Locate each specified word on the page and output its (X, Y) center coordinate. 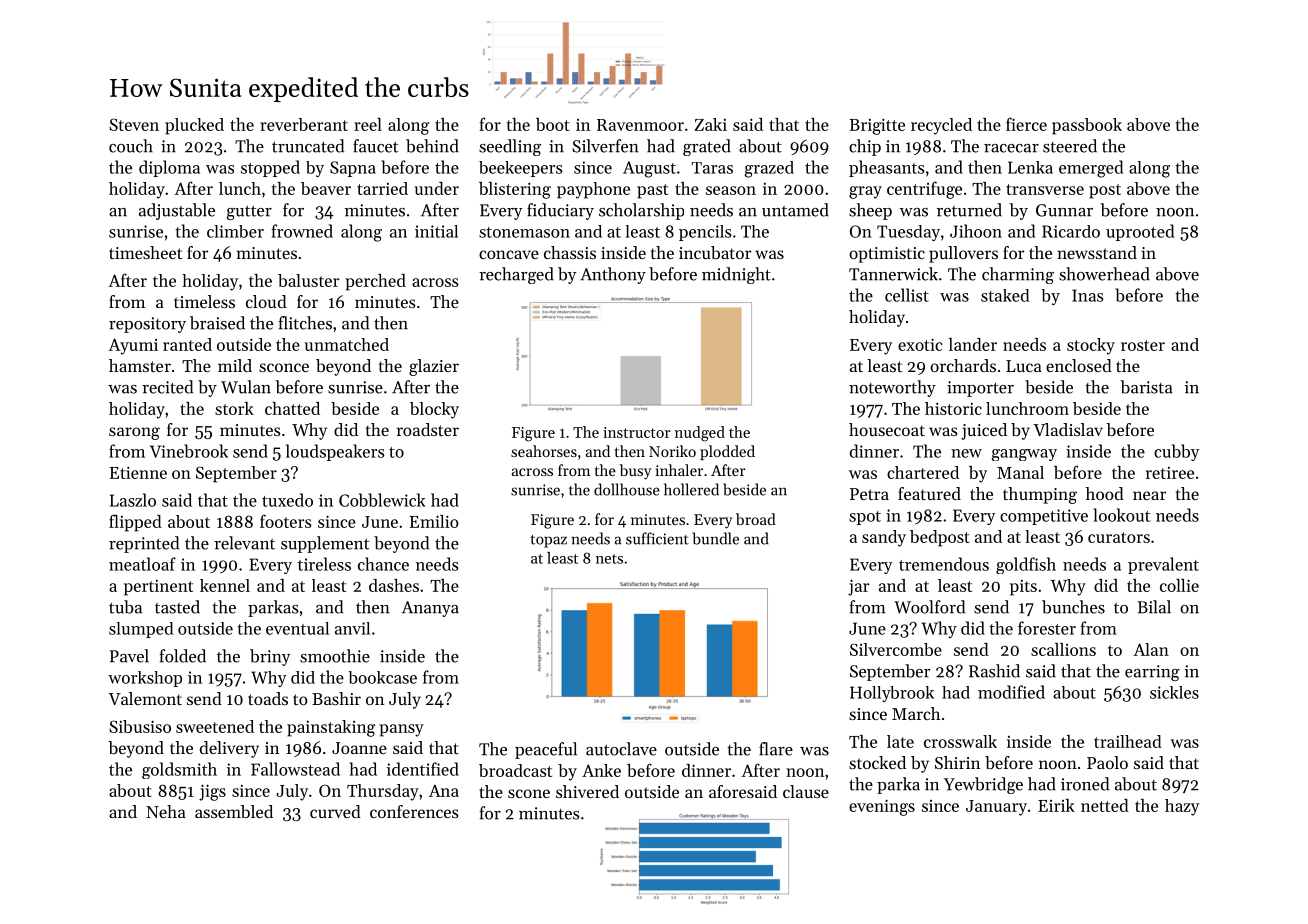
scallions (1063, 649)
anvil (352, 628)
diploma (169, 168)
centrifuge (924, 190)
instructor (636, 432)
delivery (229, 749)
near (1149, 495)
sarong (134, 433)
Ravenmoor (640, 125)
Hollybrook (892, 694)
